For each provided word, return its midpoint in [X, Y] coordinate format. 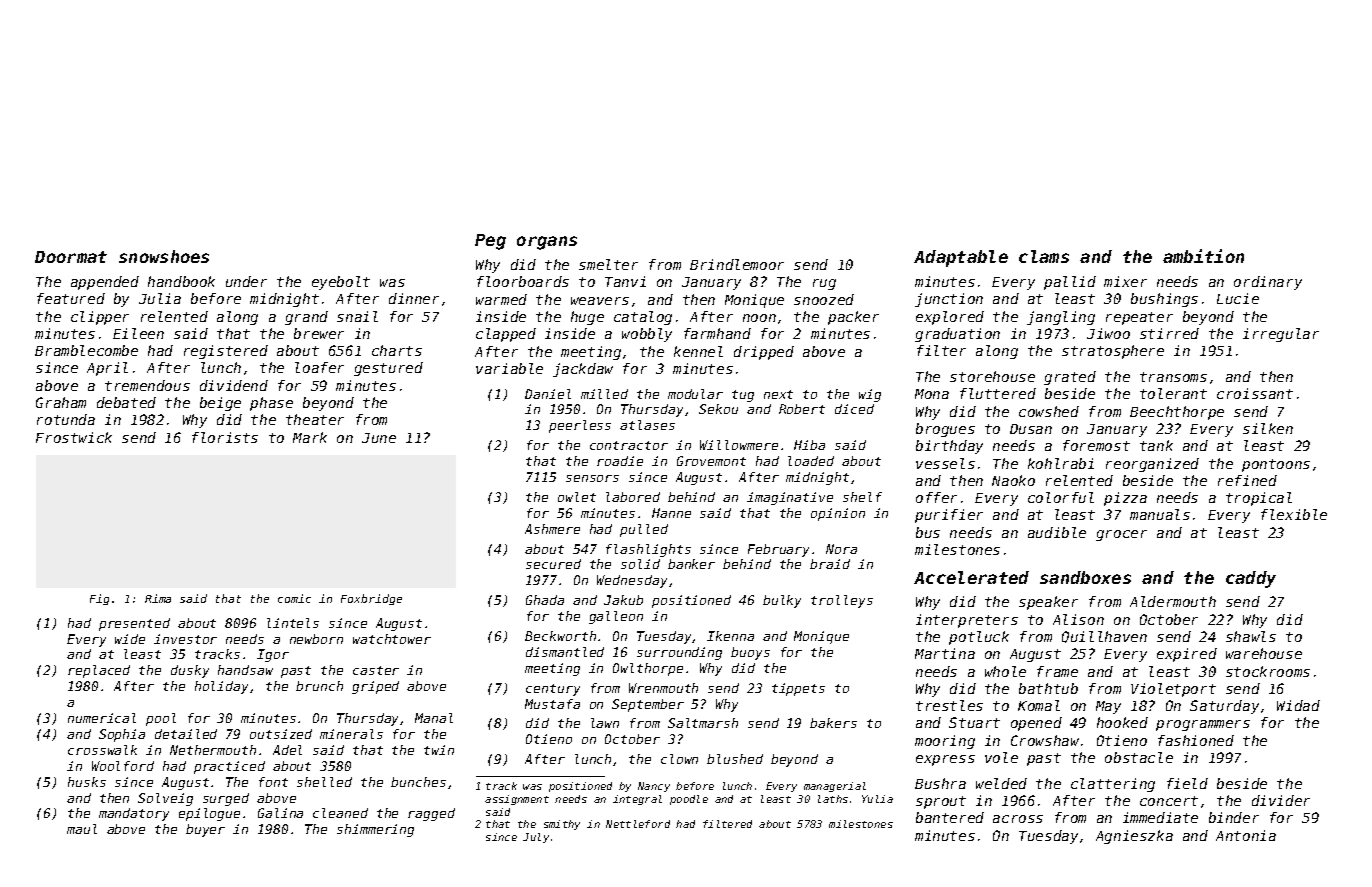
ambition [1203, 256]
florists [225, 437]
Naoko [1013, 480]
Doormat [71, 257]
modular [695, 394]
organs [547, 243]
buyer [205, 830]
